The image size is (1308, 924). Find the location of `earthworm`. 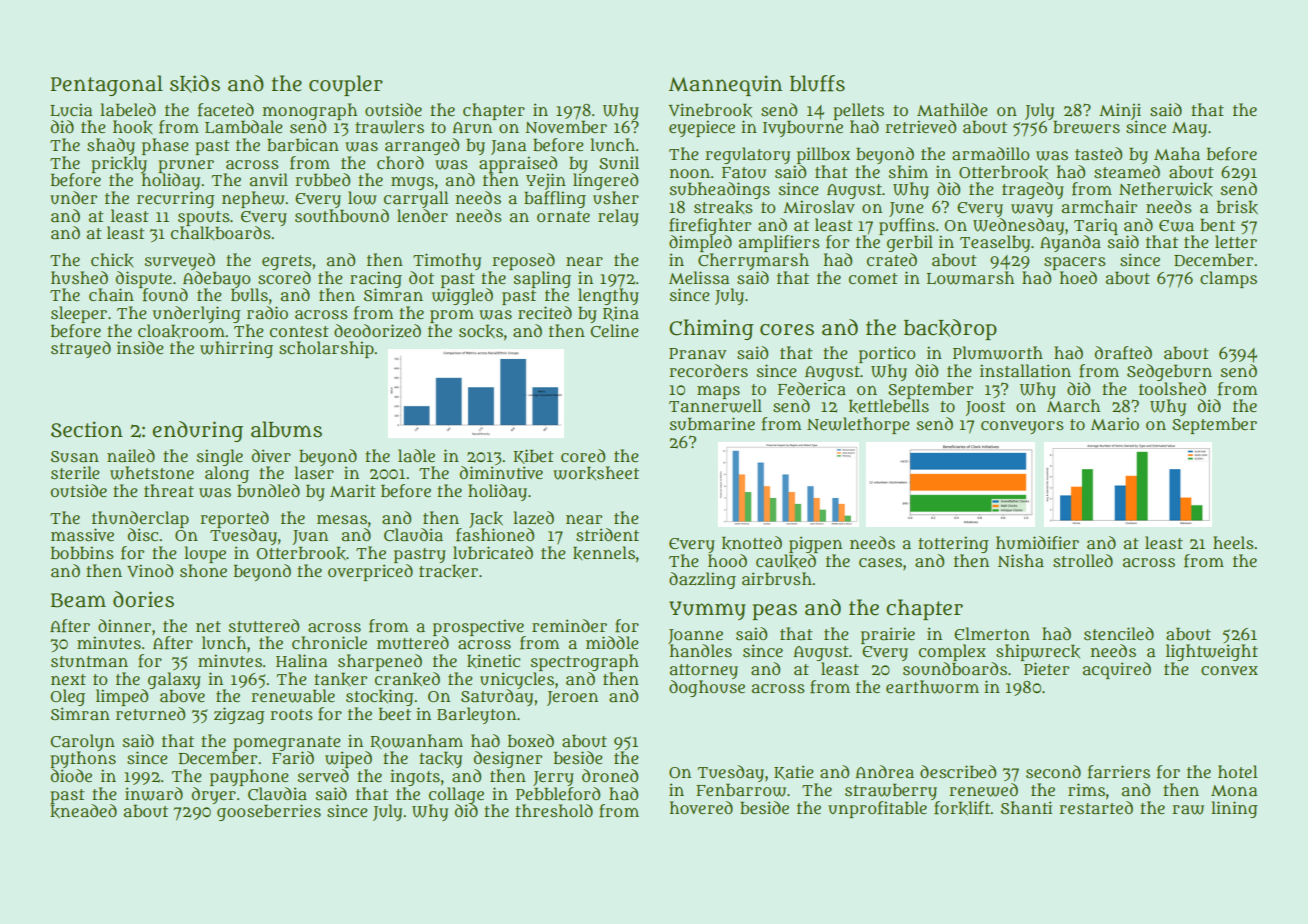

earthworm is located at coordinates (932, 687).
